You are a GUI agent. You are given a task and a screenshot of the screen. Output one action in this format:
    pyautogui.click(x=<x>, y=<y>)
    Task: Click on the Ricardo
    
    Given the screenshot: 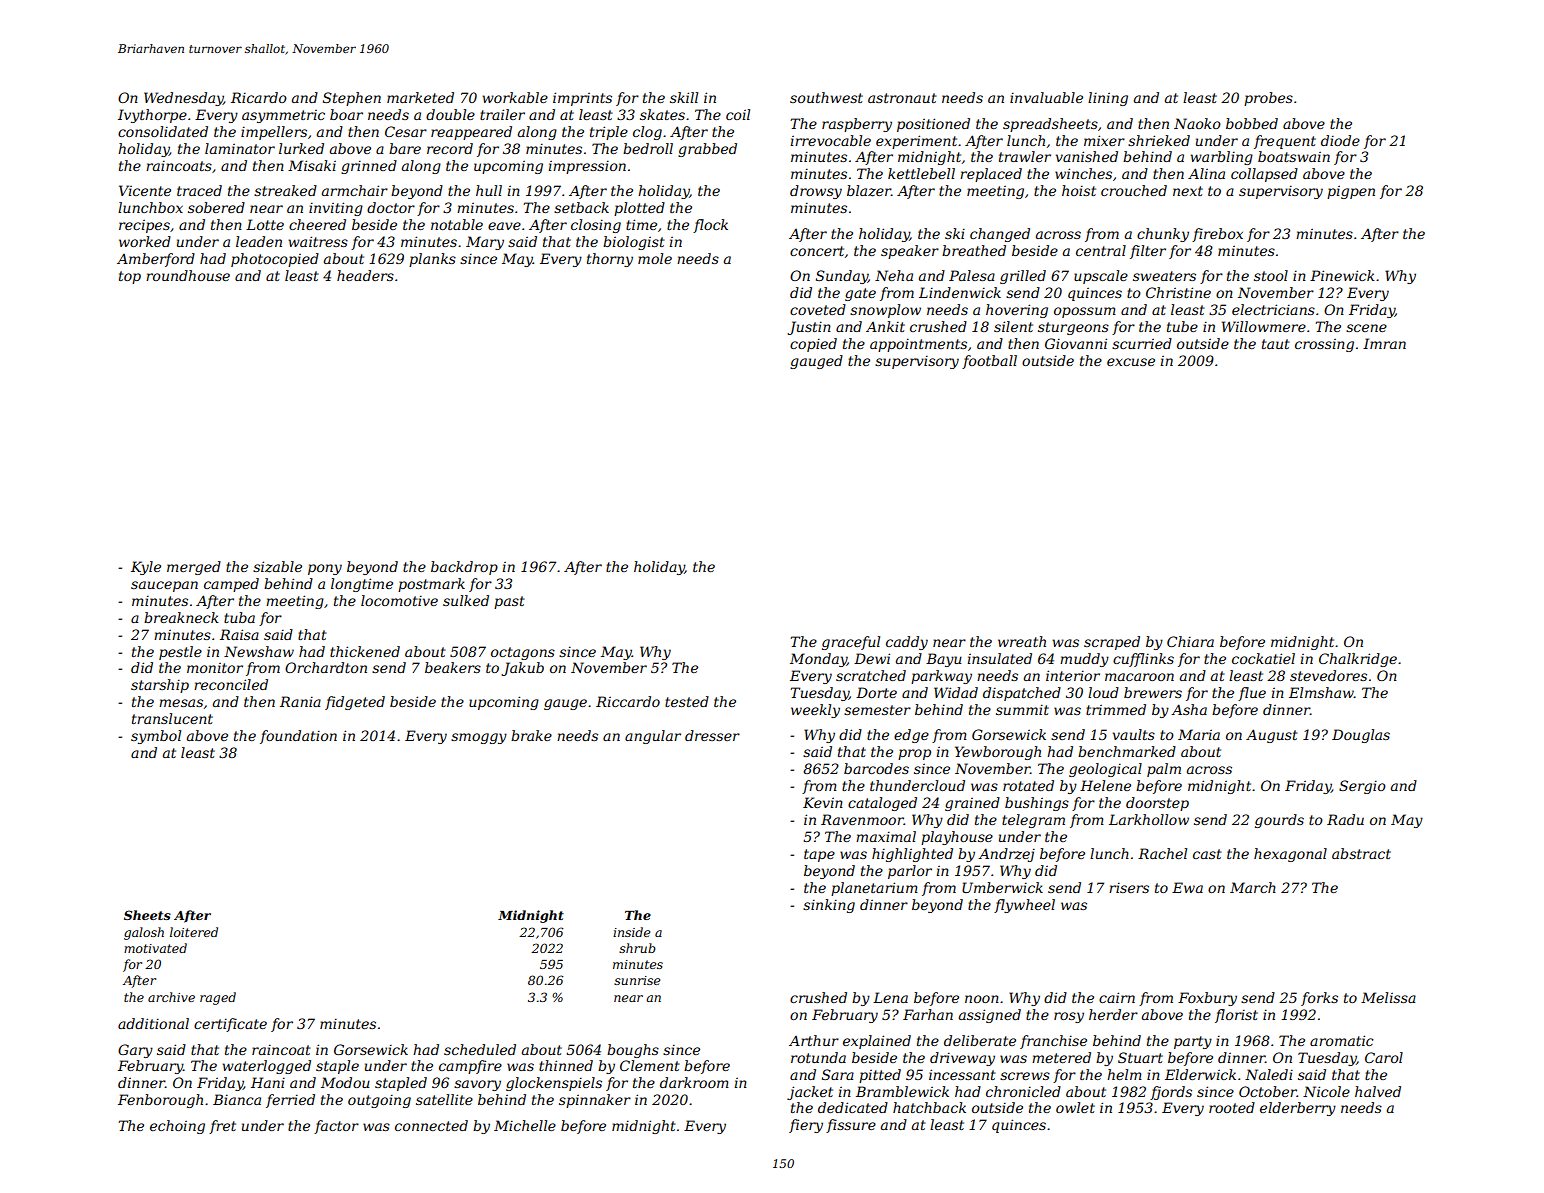 What is the action you would take?
    pyautogui.click(x=259, y=97)
